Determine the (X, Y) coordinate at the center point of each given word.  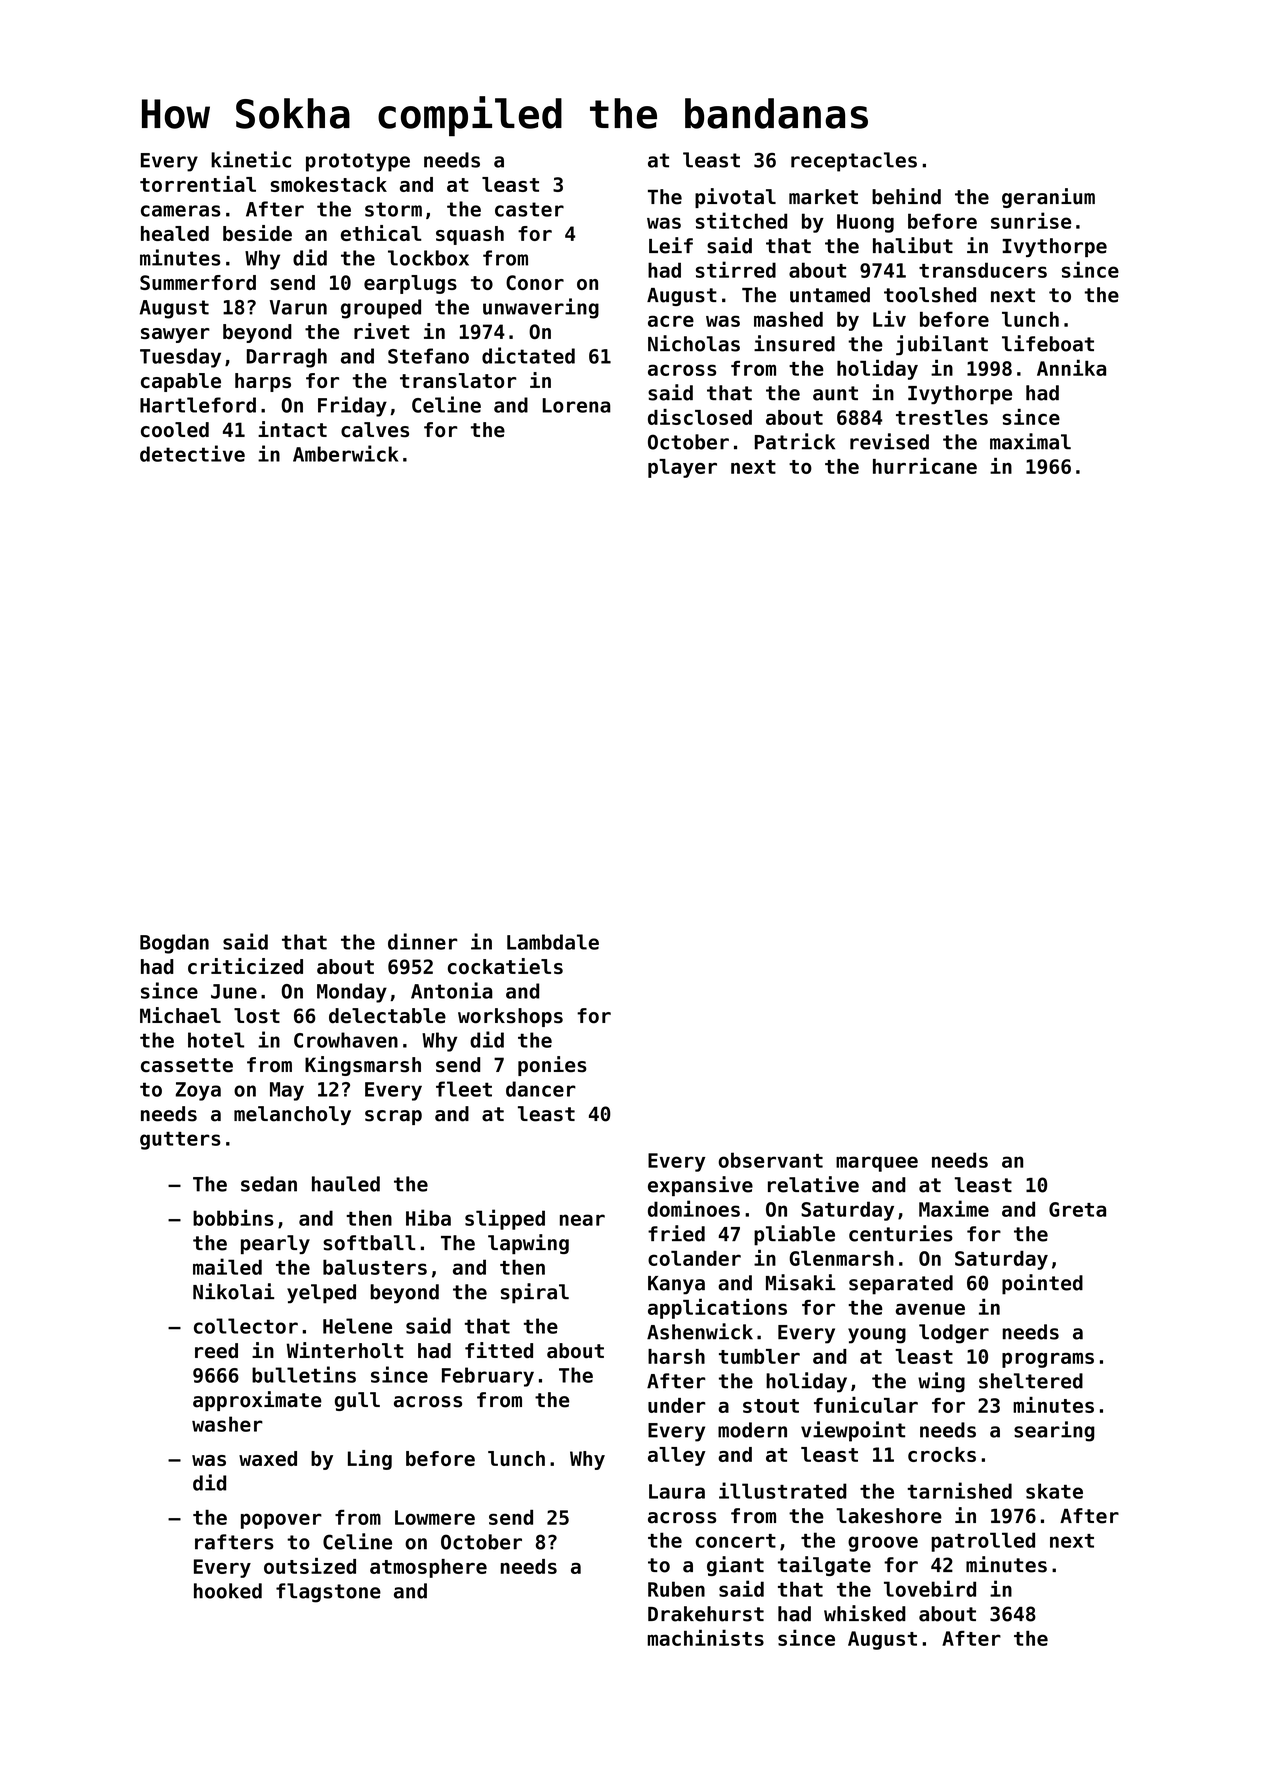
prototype (358, 162)
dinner (422, 941)
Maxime (954, 1208)
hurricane (925, 466)
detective (192, 453)
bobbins (233, 1217)
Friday (352, 406)
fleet (464, 1089)
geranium (1048, 198)
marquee (877, 1164)
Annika (1071, 367)
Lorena (577, 405)
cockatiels (505, 966)
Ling (370, 1460)
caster (529, 209)
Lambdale (553, 942)
